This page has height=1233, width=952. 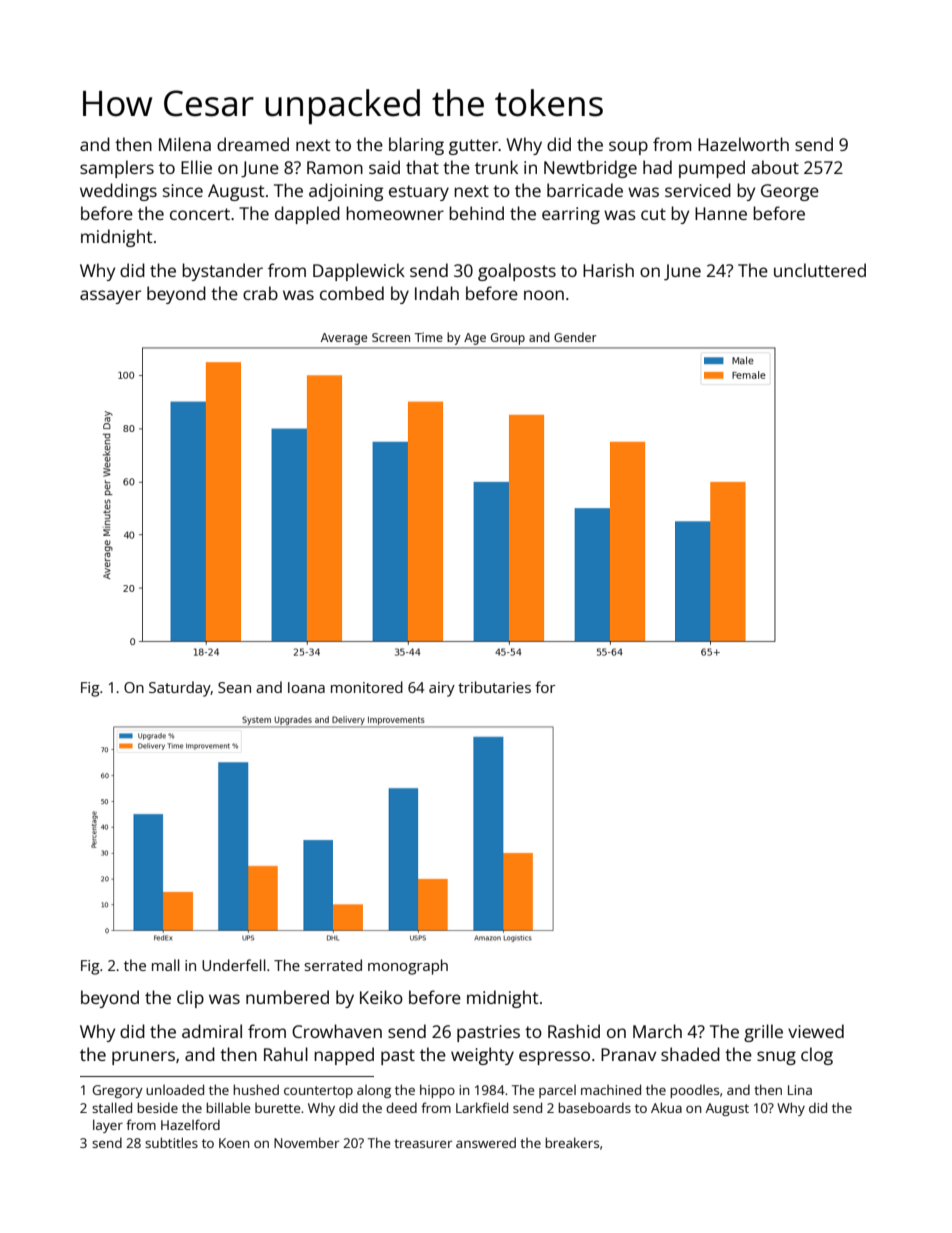 What do you see at coordinates (108, 1126) in the page?
I see `layer` at bounding box center [108, 1126].
